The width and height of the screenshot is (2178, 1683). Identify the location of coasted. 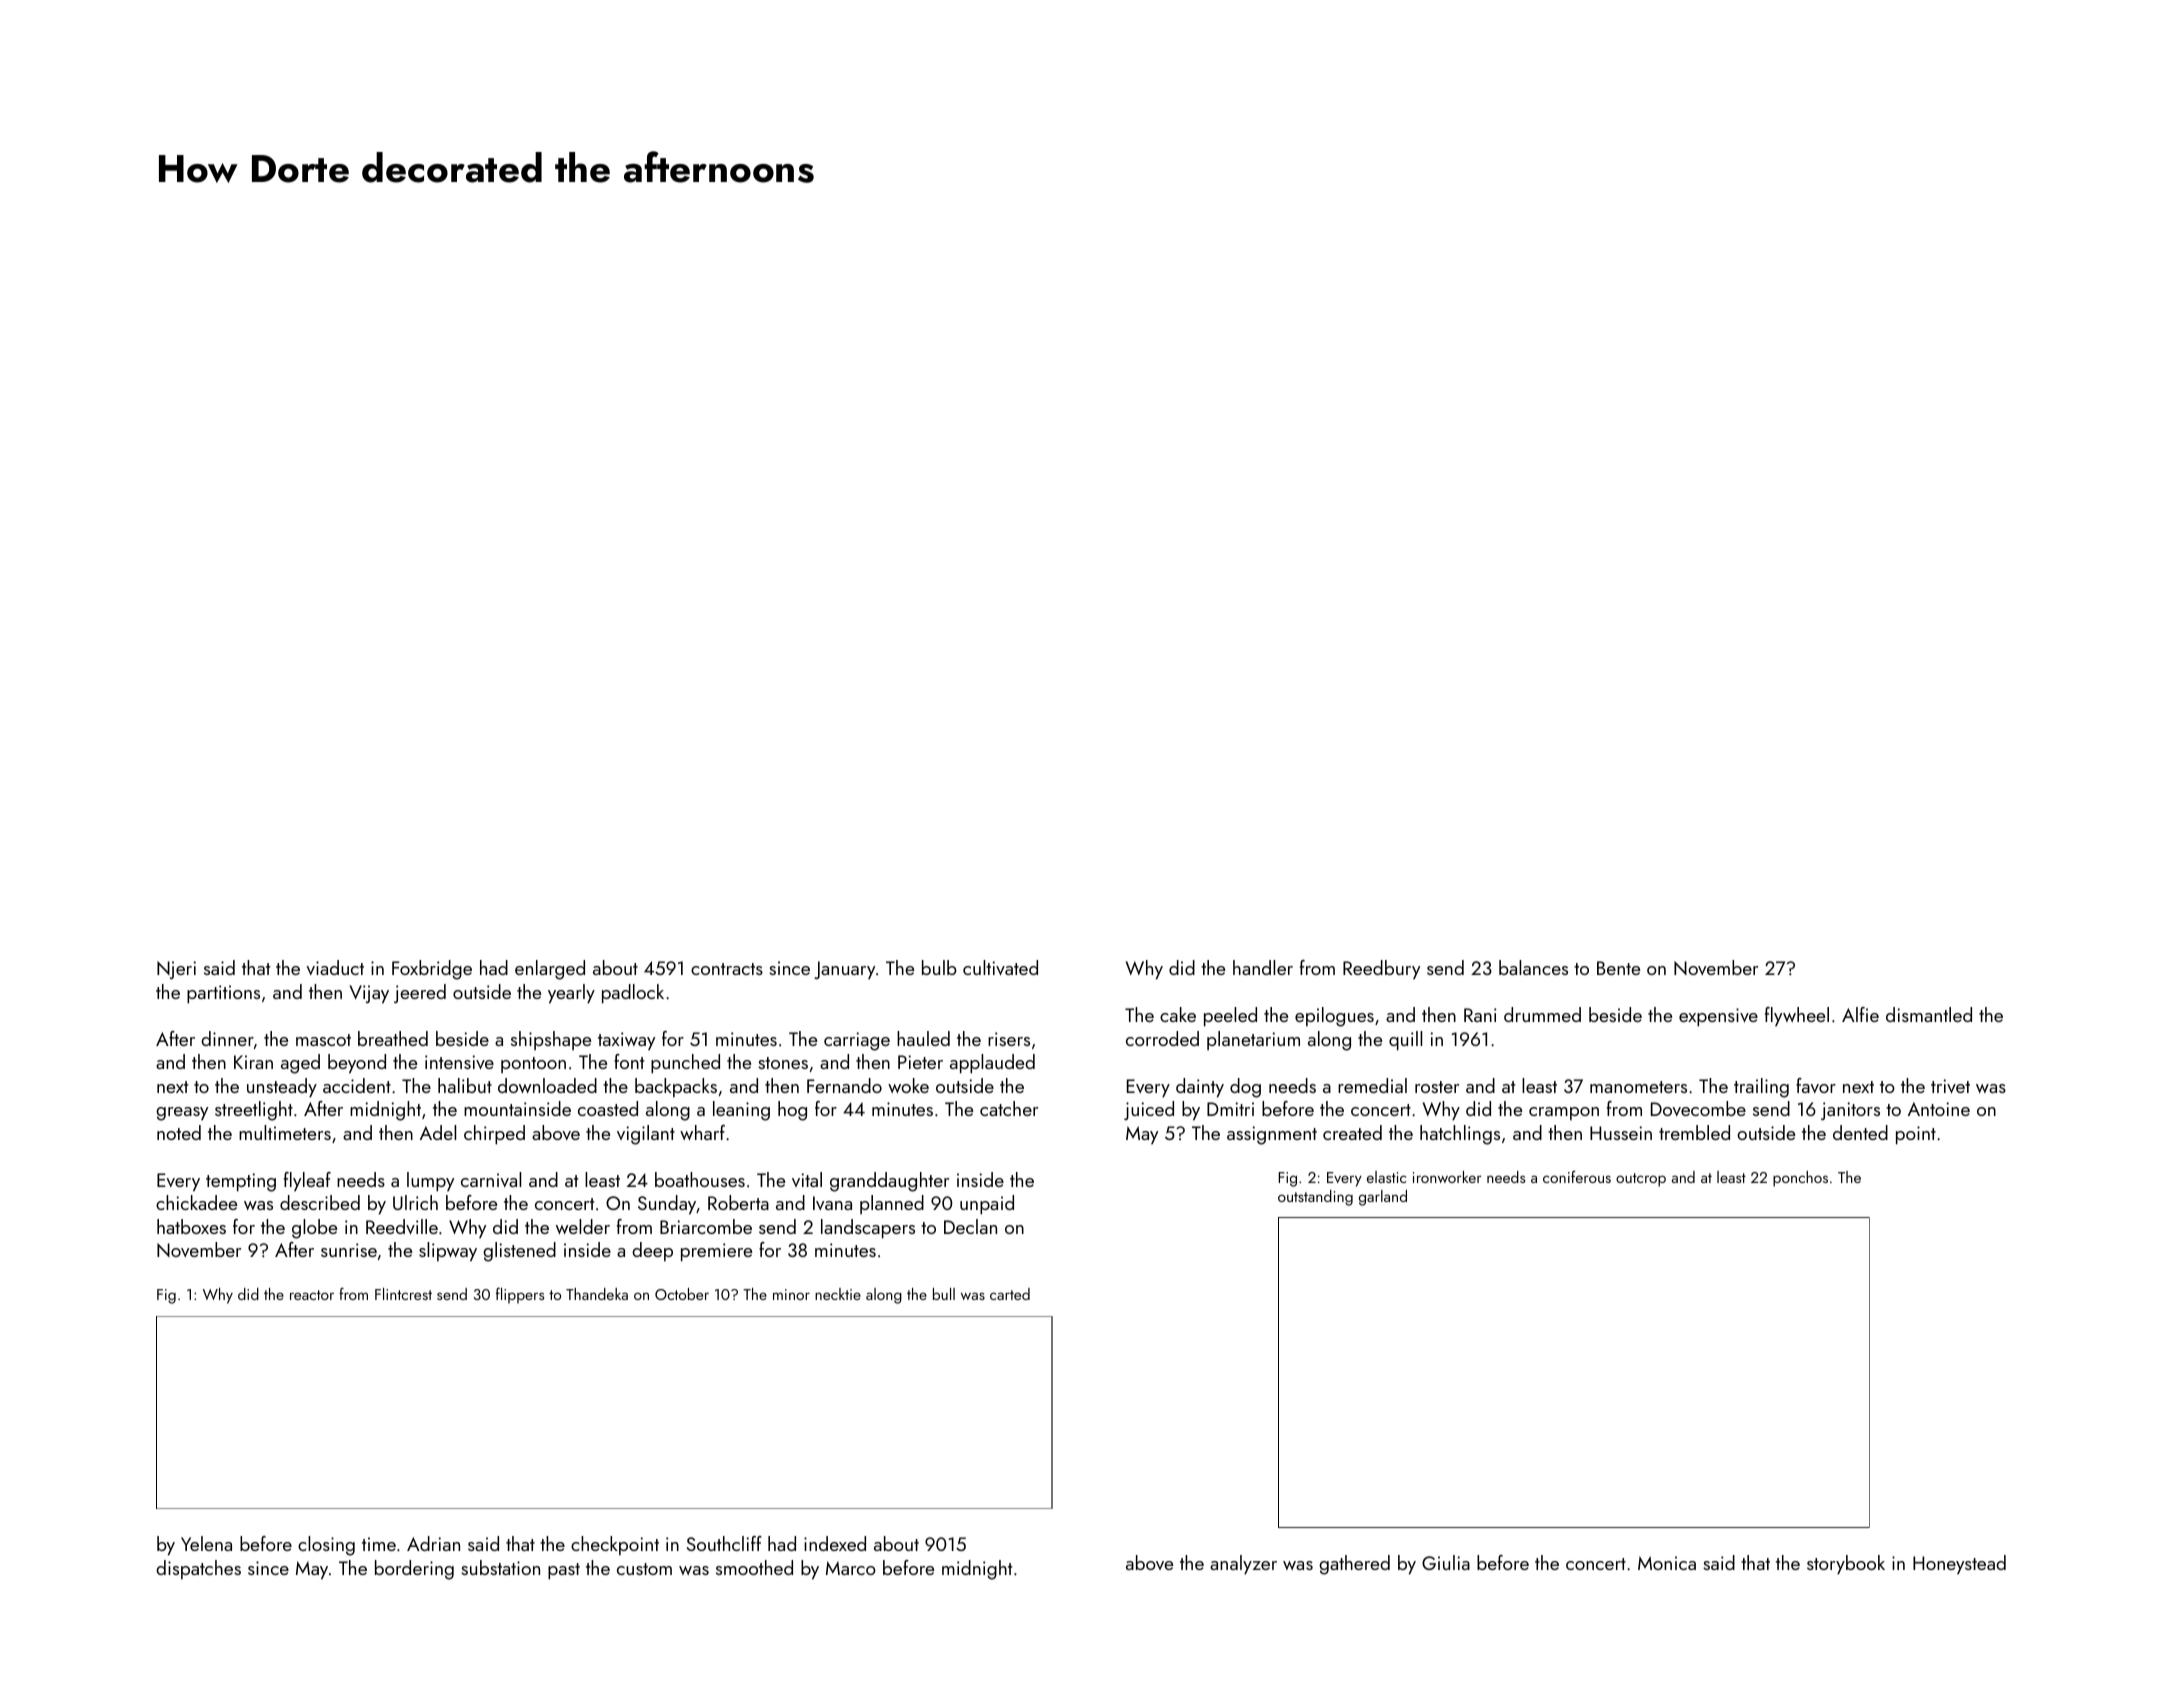
(608, 1108).
